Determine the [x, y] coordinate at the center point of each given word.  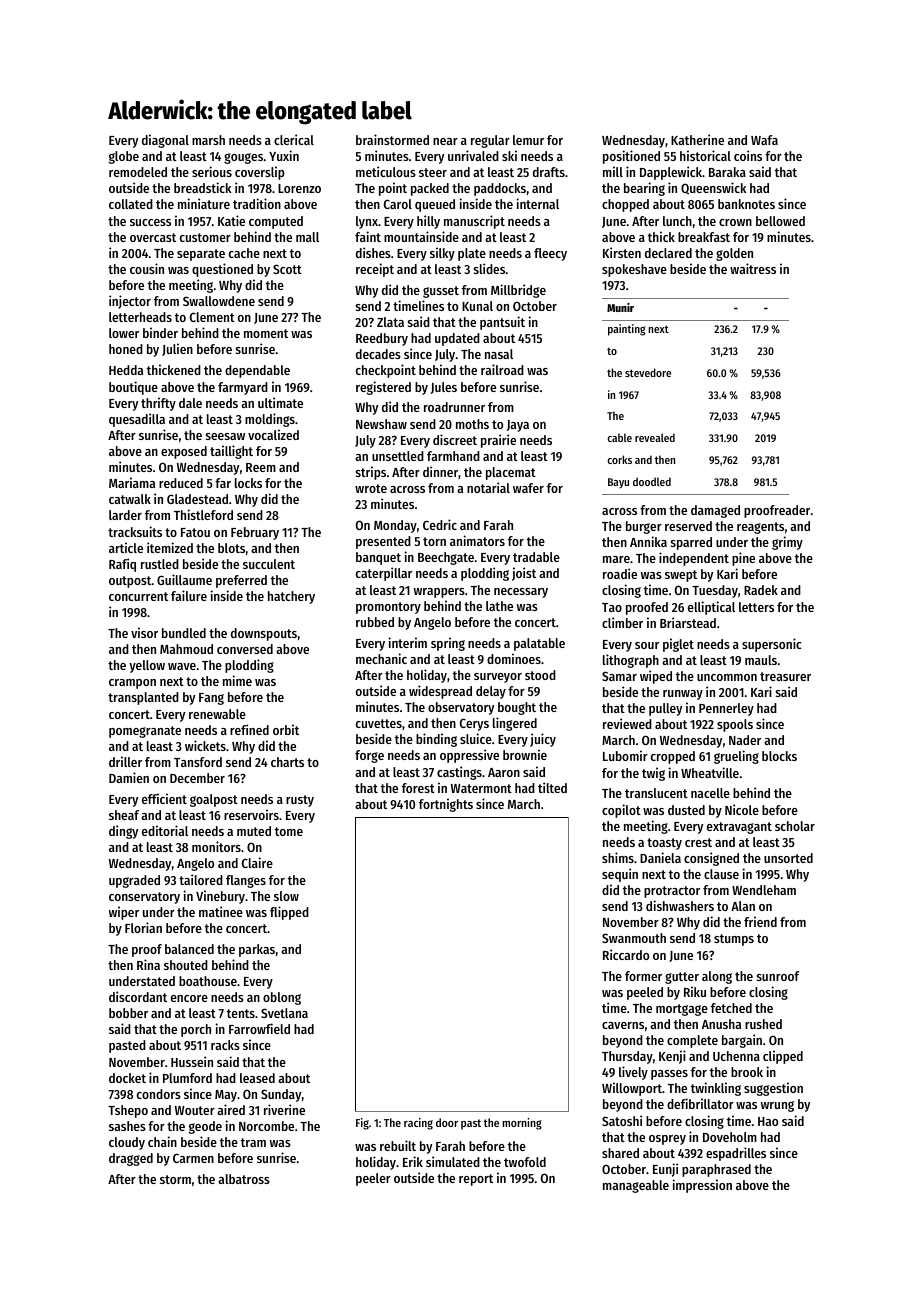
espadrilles [736, 1154]
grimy [787, 543]
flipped [289, 913]
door [447, 1122]
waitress [753, 268]
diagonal [165, 141]
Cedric [440, 524]
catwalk [130, 499]
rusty [300, 801]
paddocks [500, 189]
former [643, 976]
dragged [131, 1159]
